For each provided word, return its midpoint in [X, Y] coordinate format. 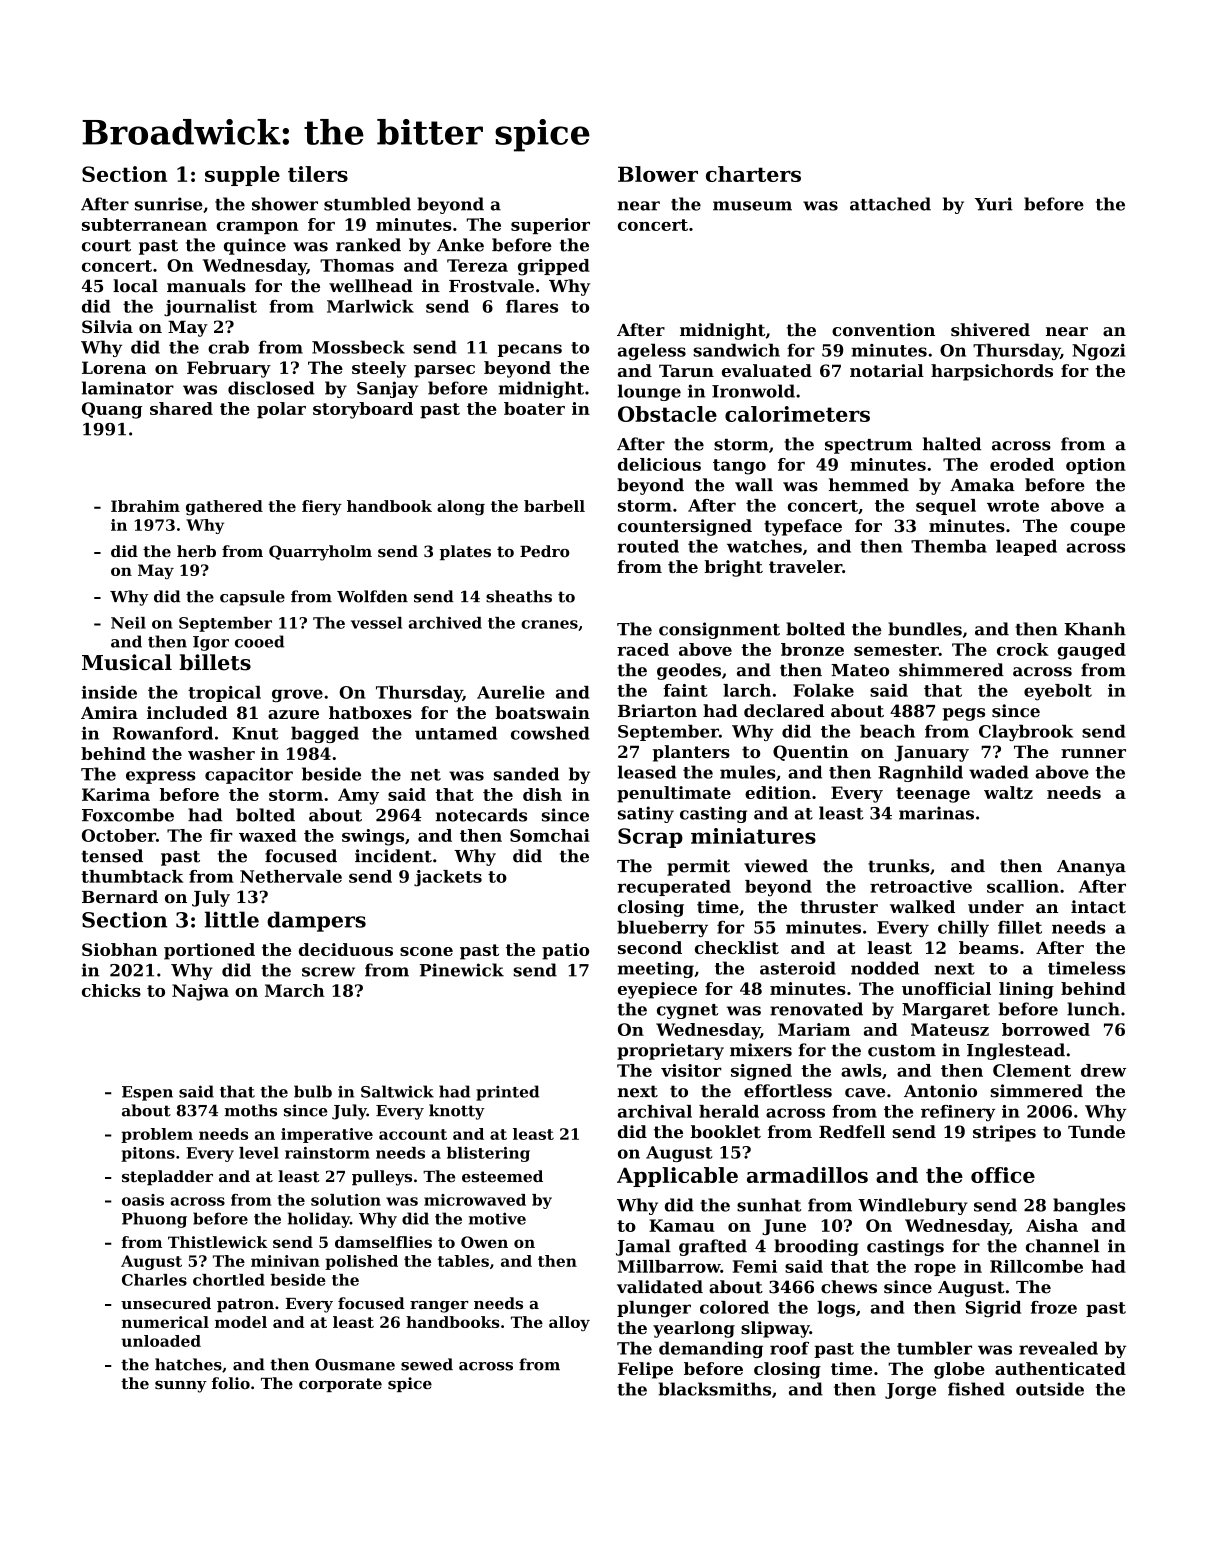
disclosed [271, 388]
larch [747, 690]
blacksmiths [714, 1389]
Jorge [910, 1391]
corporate [340, 1385]
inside [109, 692]
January [931, 753]
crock [1023, 649]
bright [733, 568]
